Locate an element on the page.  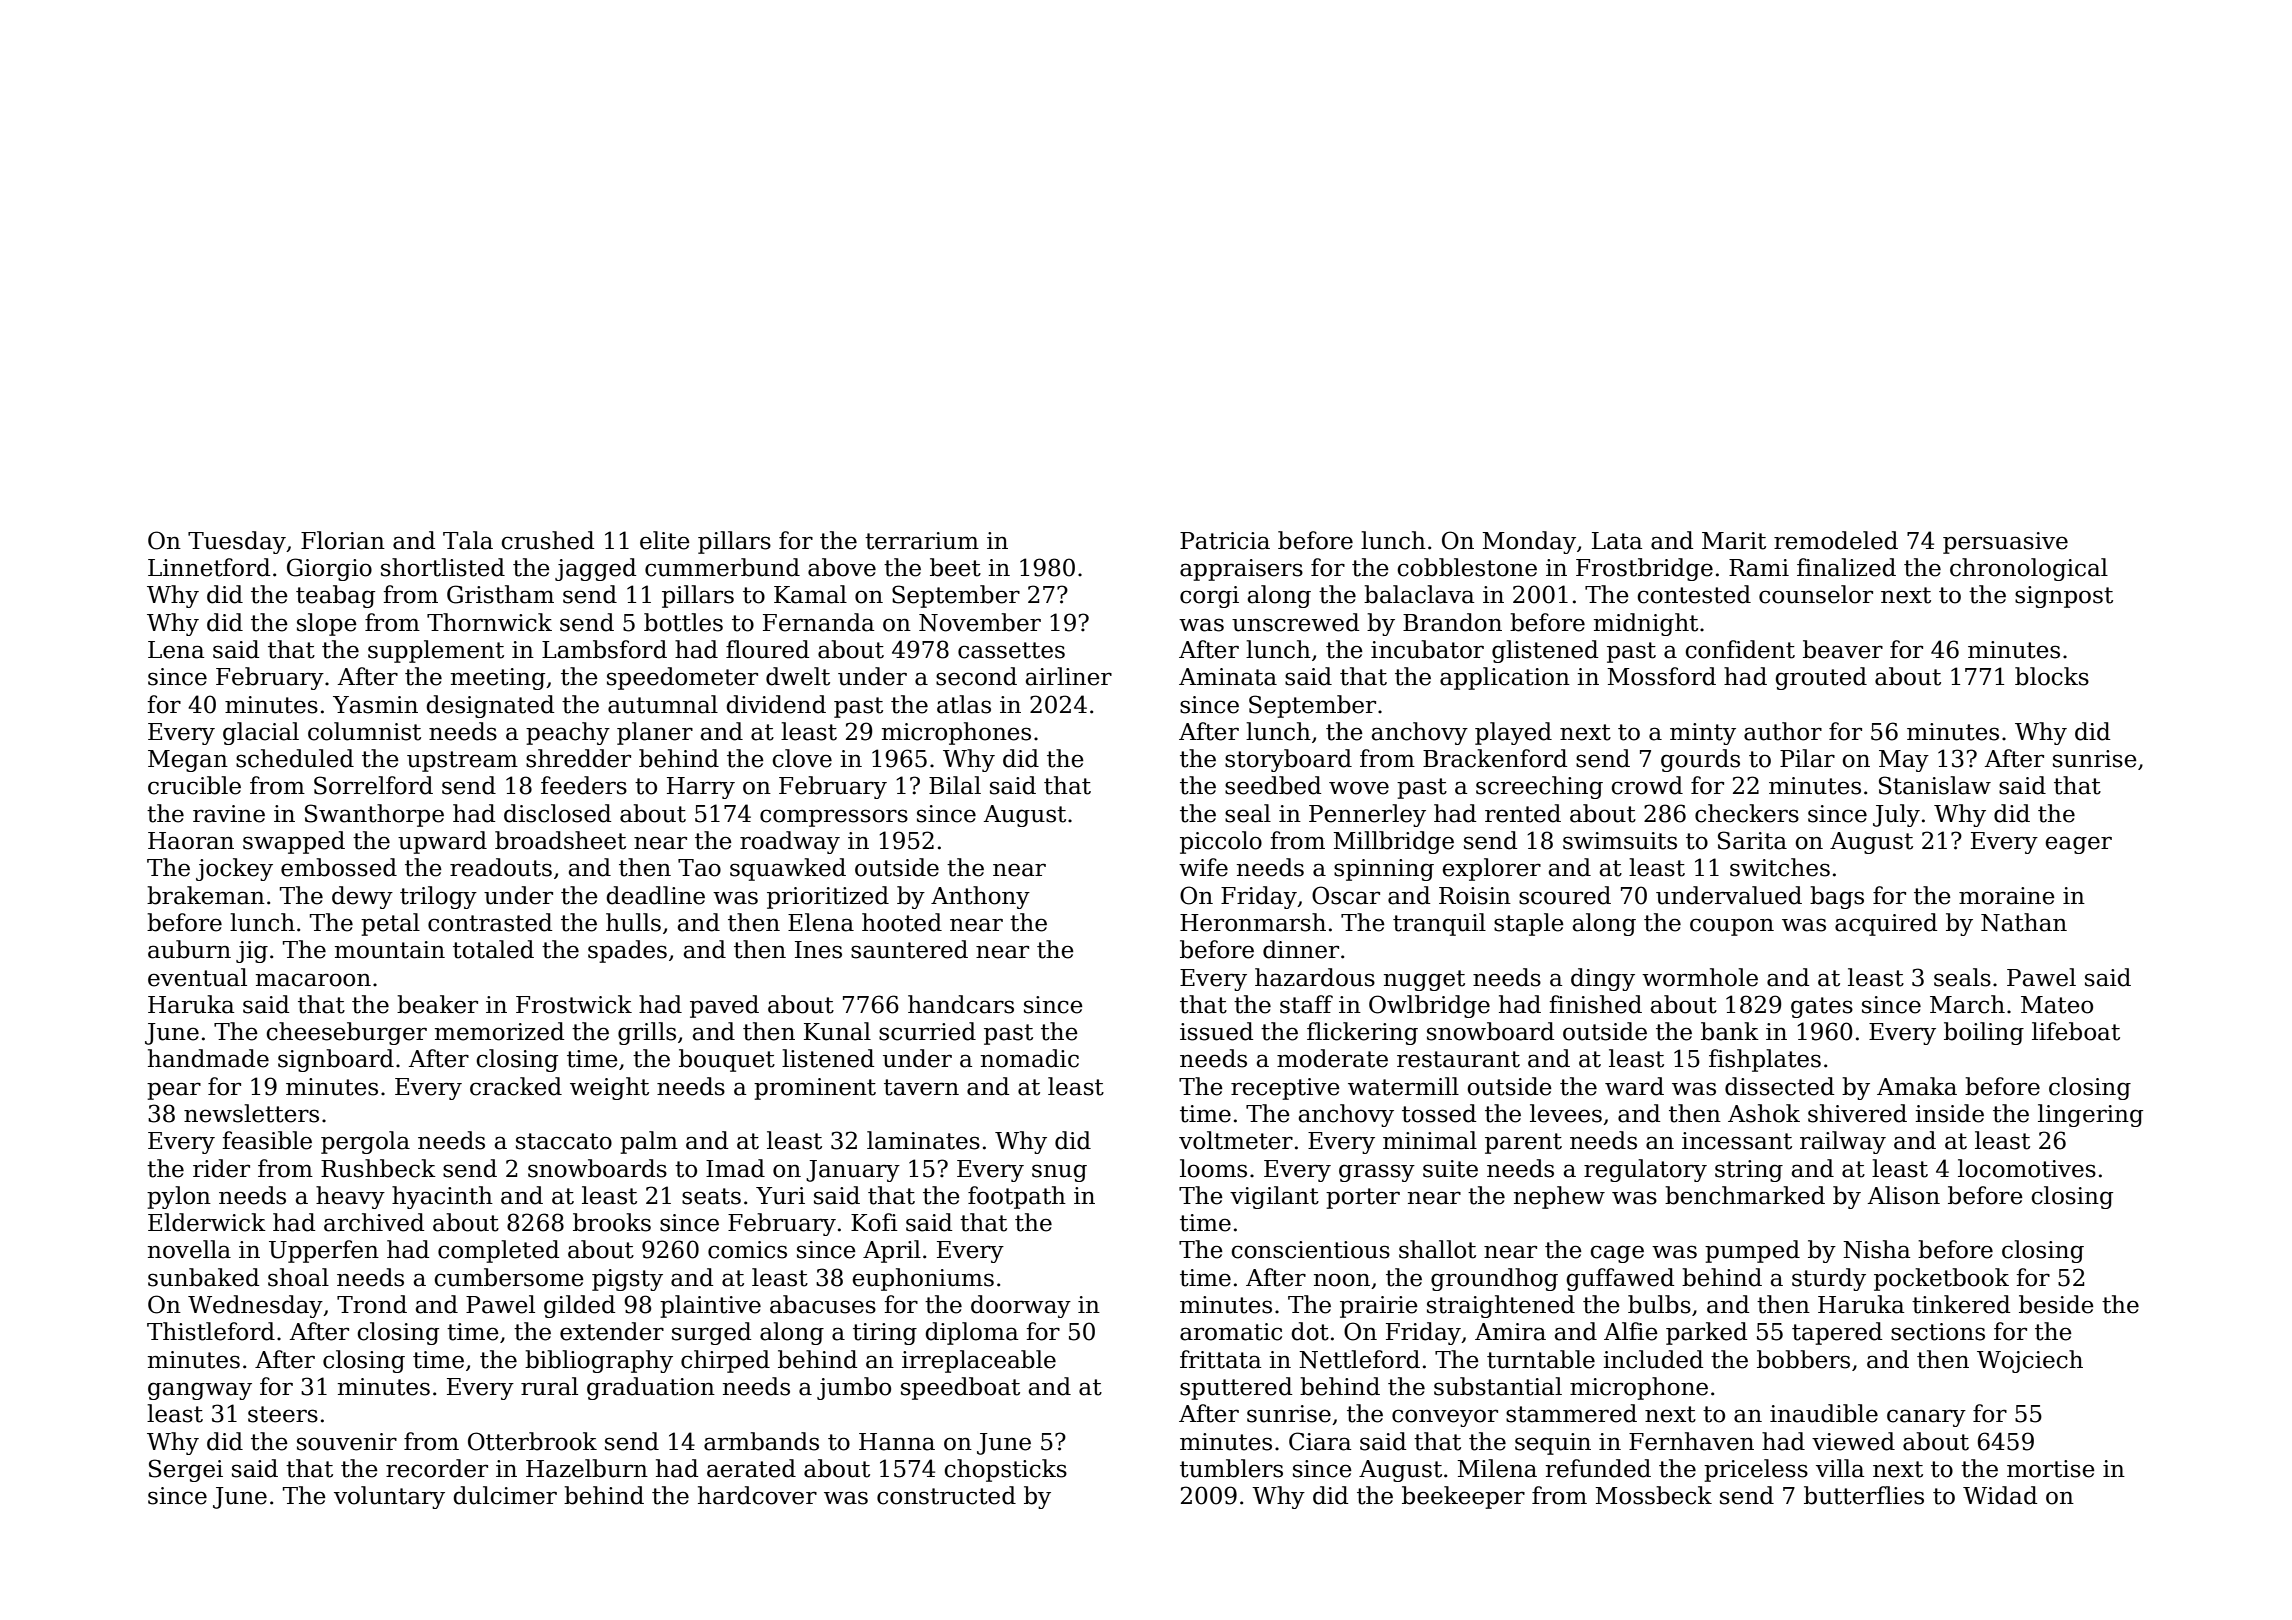
corgi is located at coordinates (1209, 597).
